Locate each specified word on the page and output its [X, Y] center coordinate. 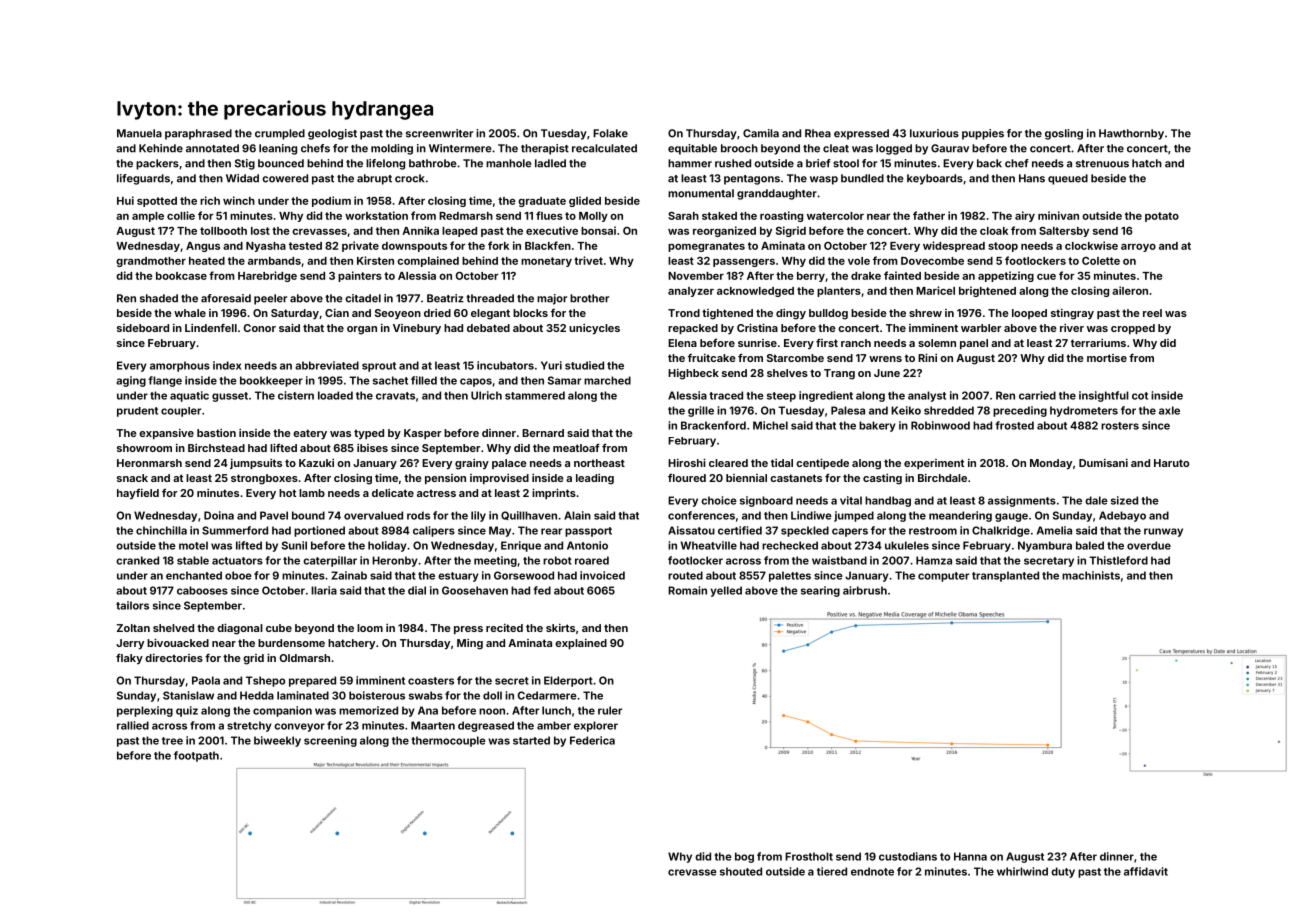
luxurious [934, 133]
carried [1037, 395]
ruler [610, 710]
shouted [741, 871]
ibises [372, 448]
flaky [129, 659]
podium [331, 201]
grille [701, 411]
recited [504, 628]
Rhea [818, 133]
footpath [196, 756]
